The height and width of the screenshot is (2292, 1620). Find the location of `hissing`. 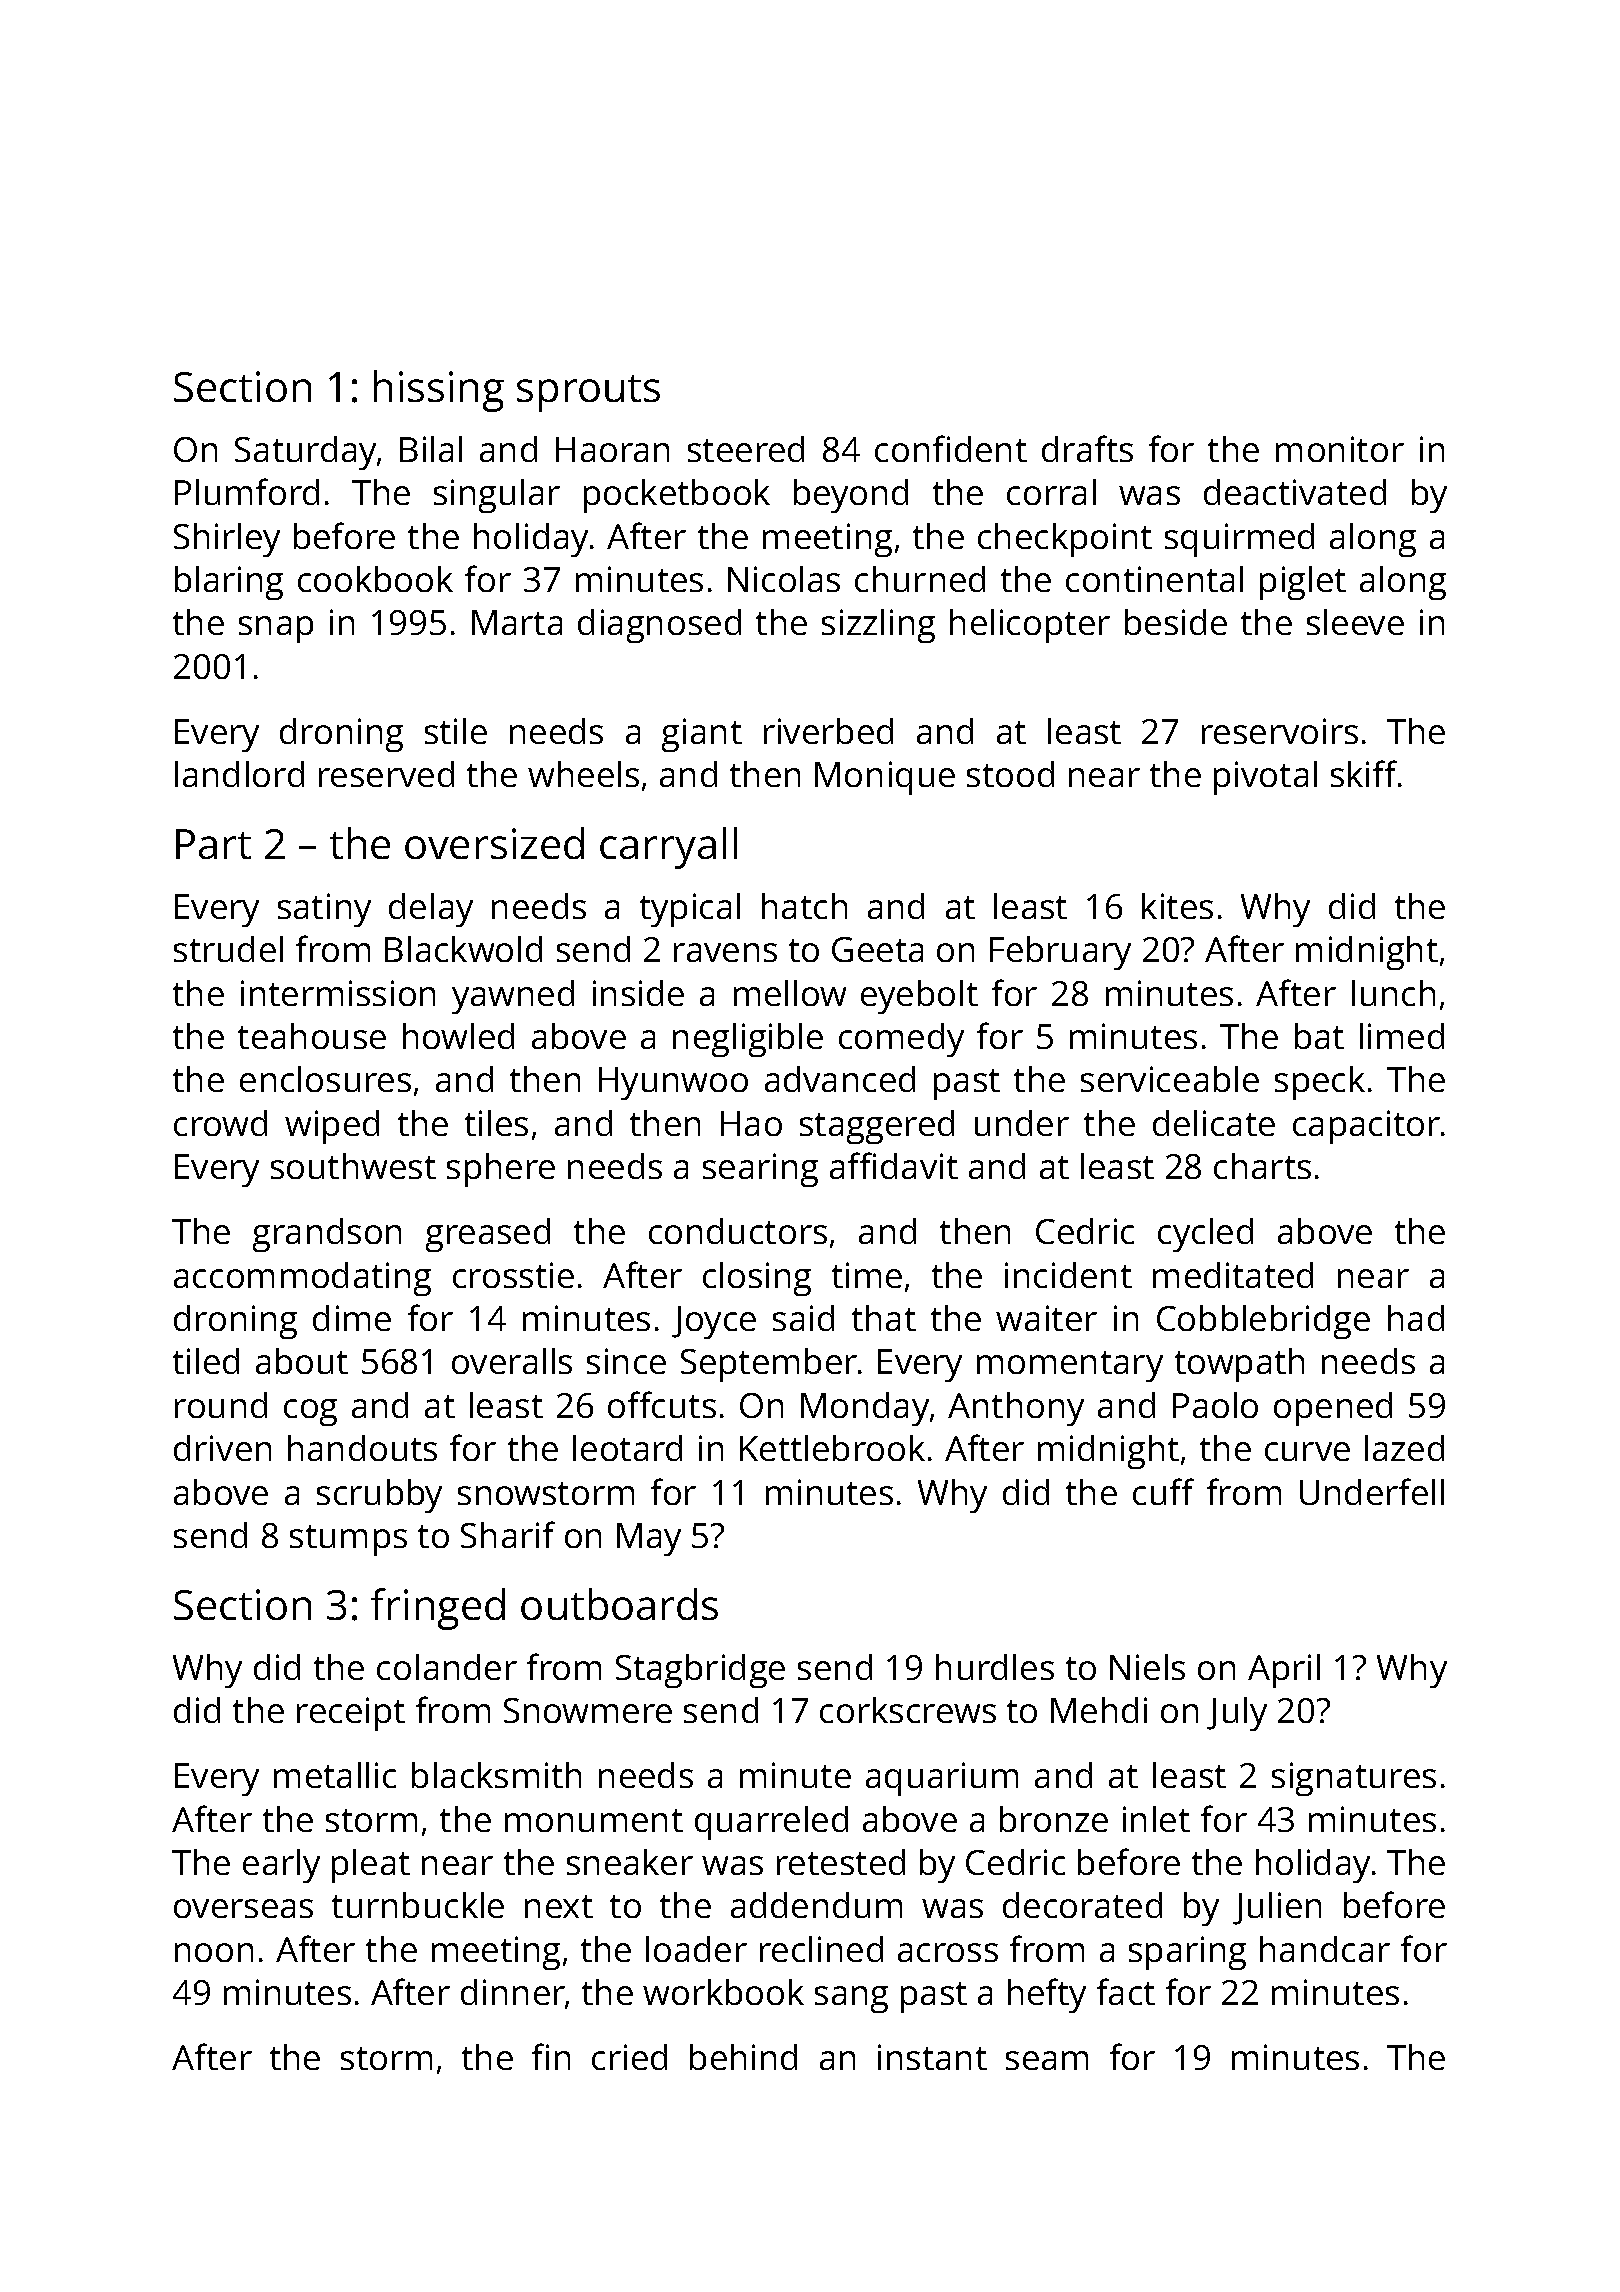

hissing is located at coordinates (439, 391).
